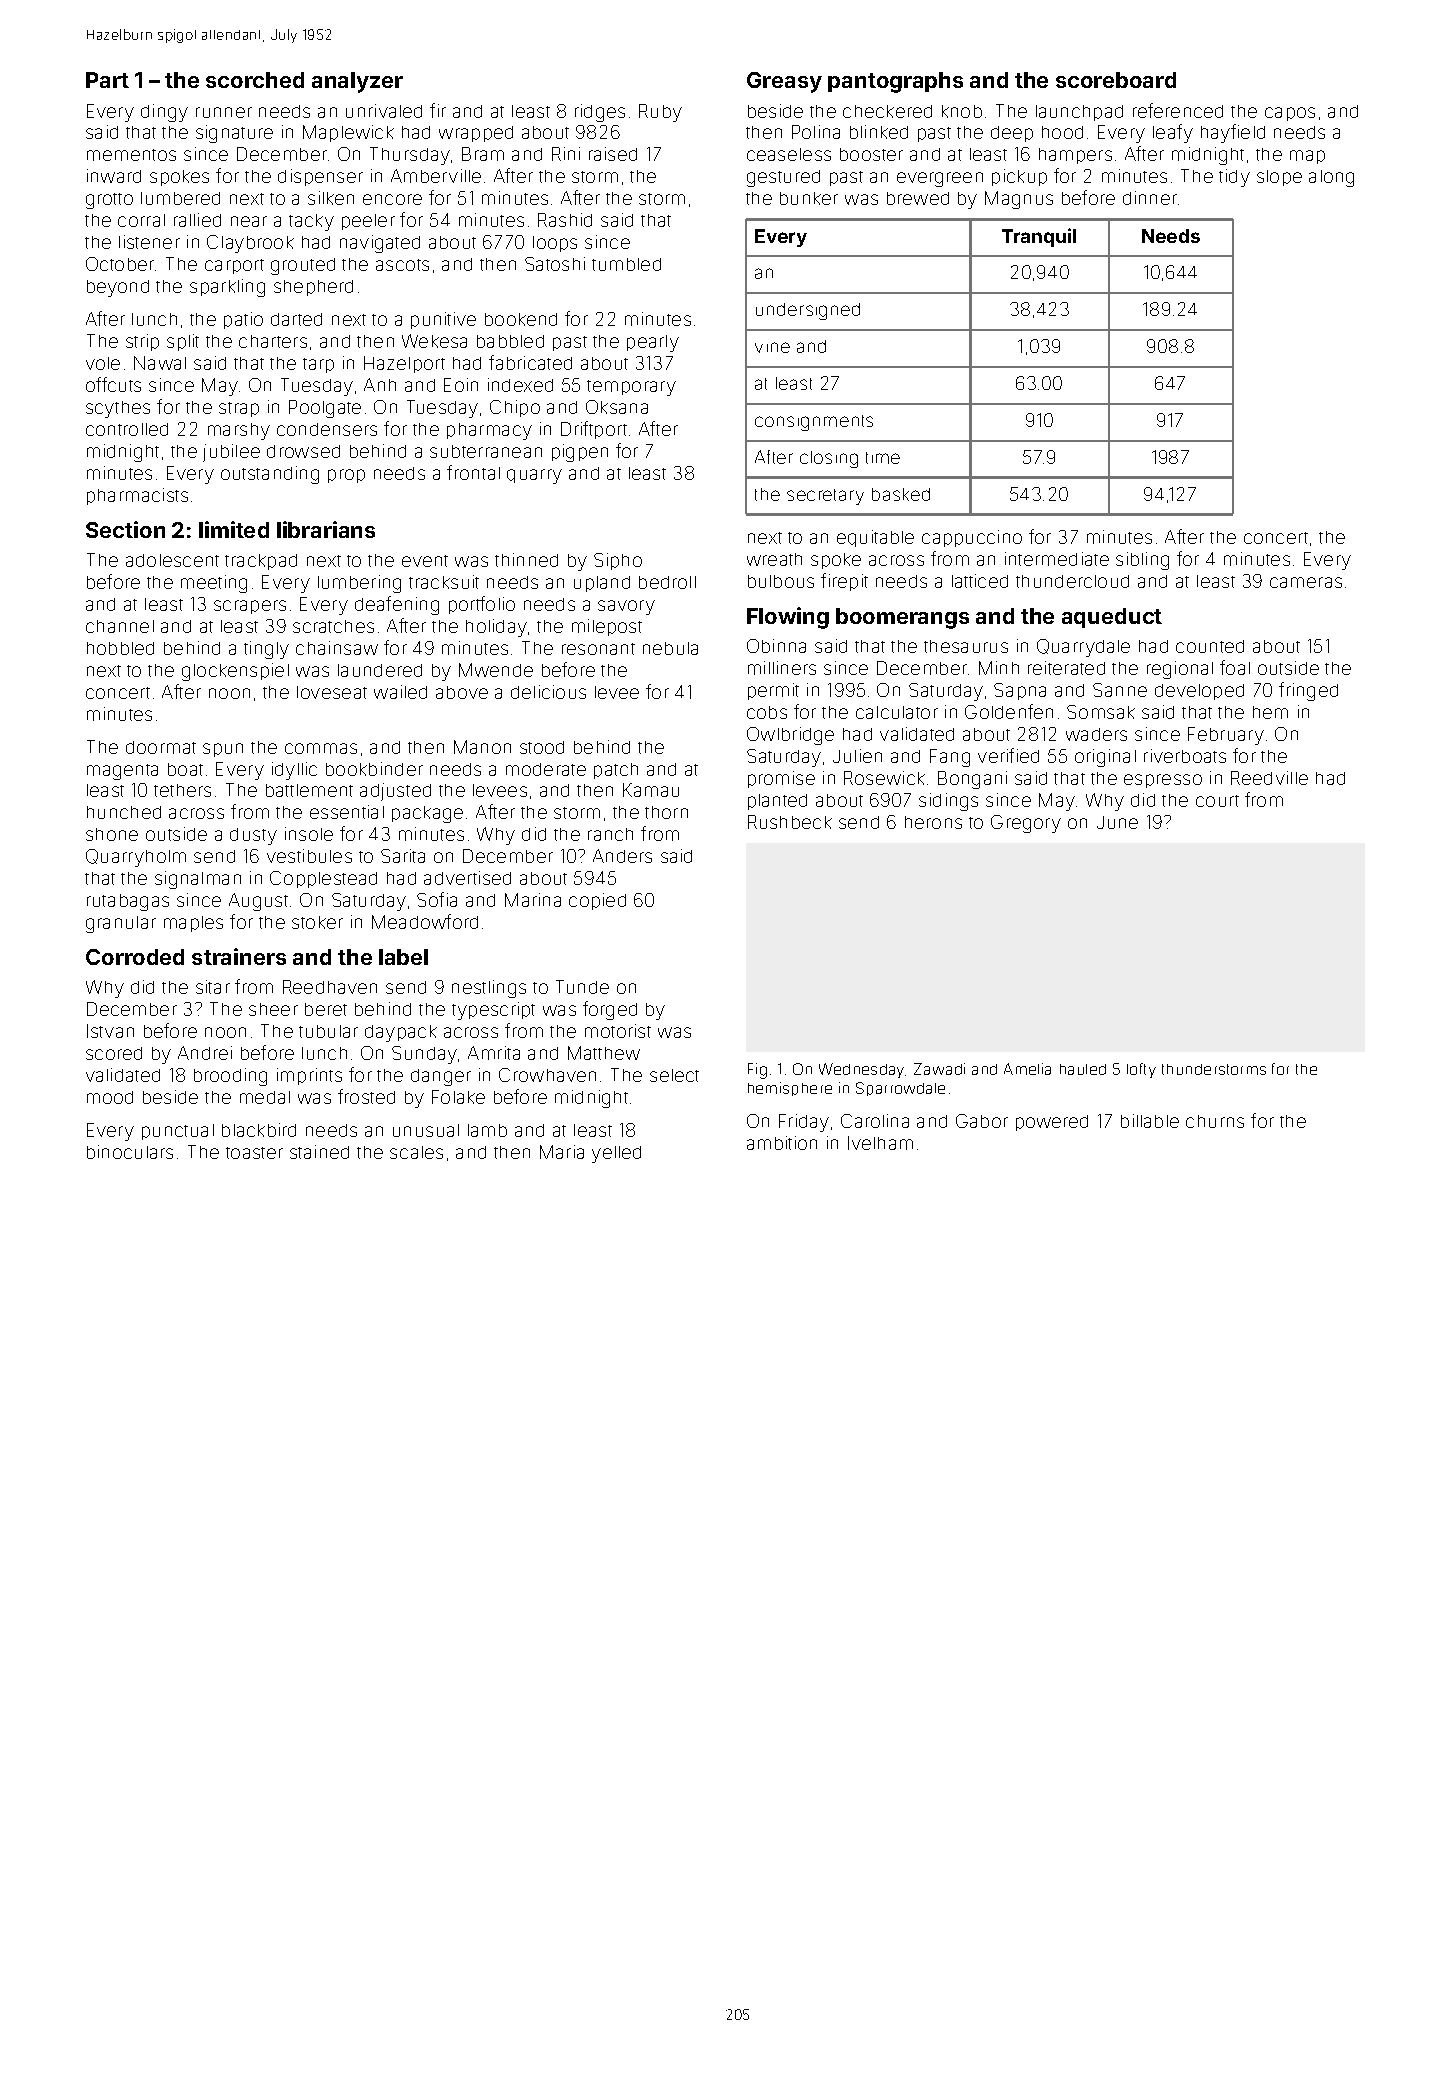  What do you see at coordinates (357, 82) in the image?
I see `analyzer` at bounding box center [357, 82].
